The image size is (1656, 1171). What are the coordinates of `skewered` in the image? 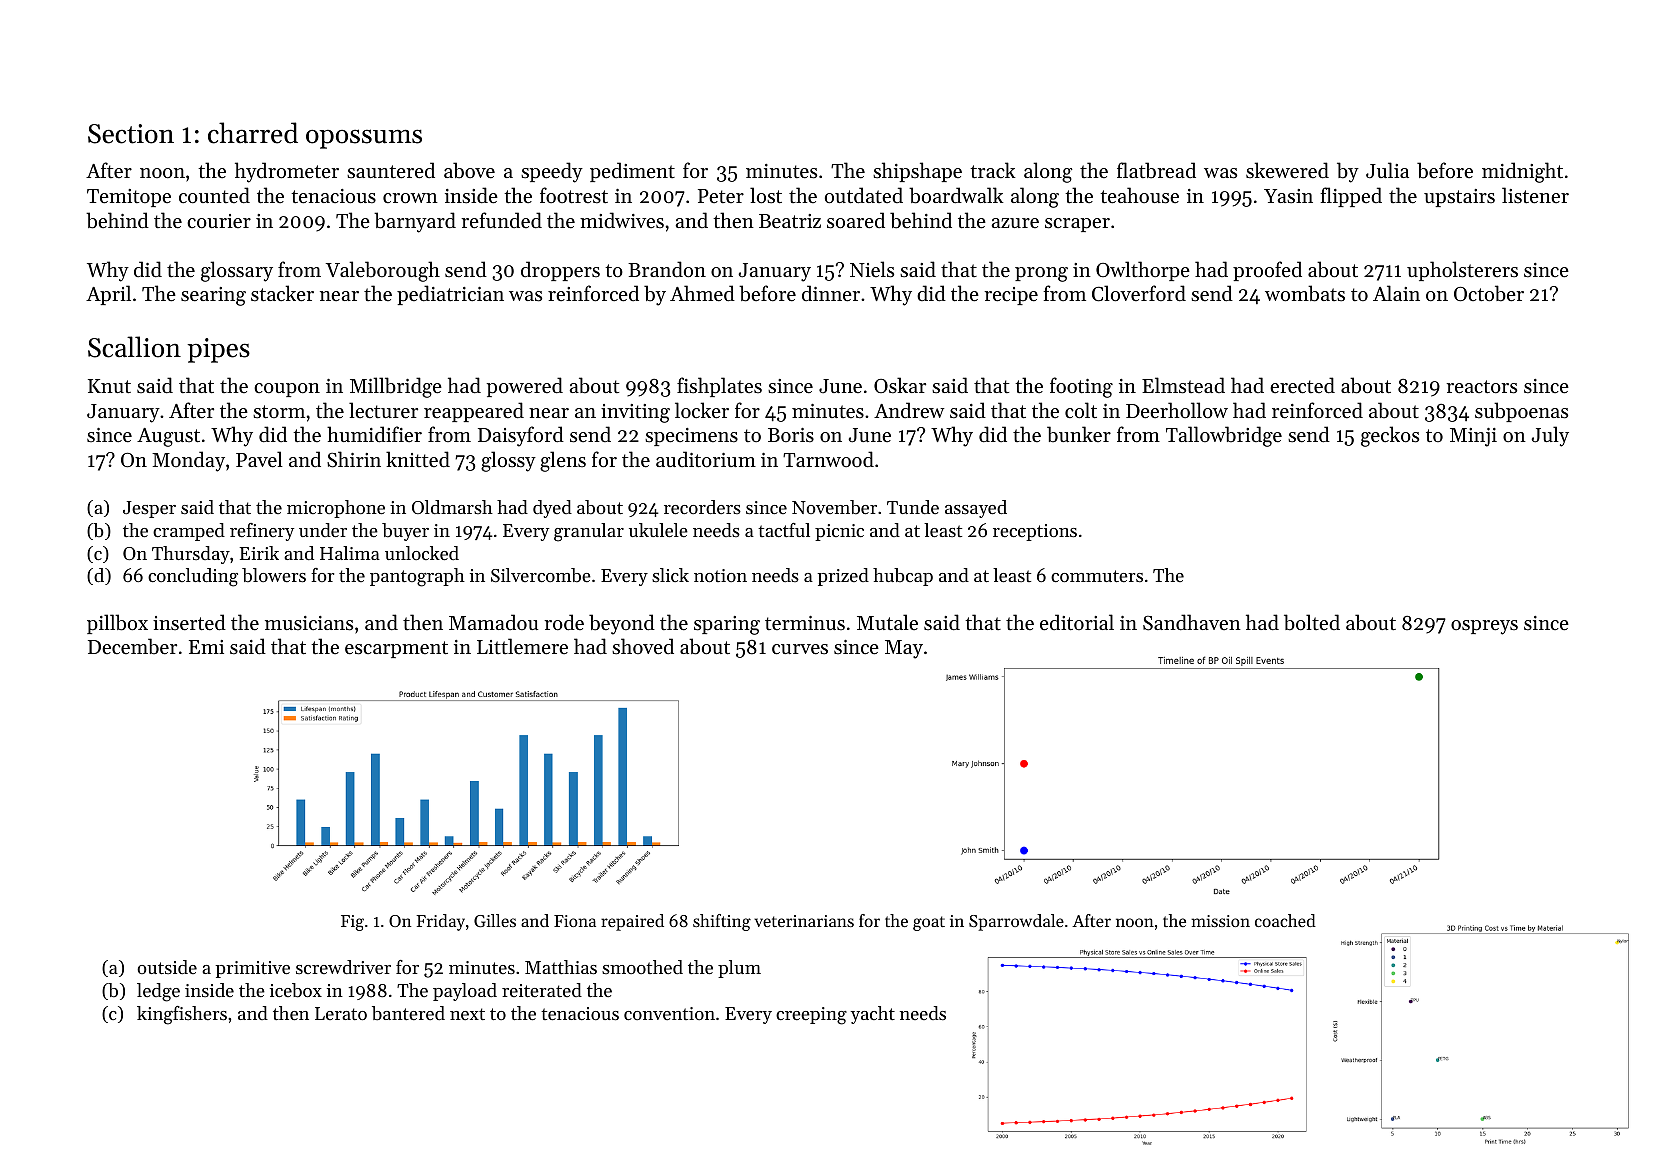 It's located at (1287, 170).
